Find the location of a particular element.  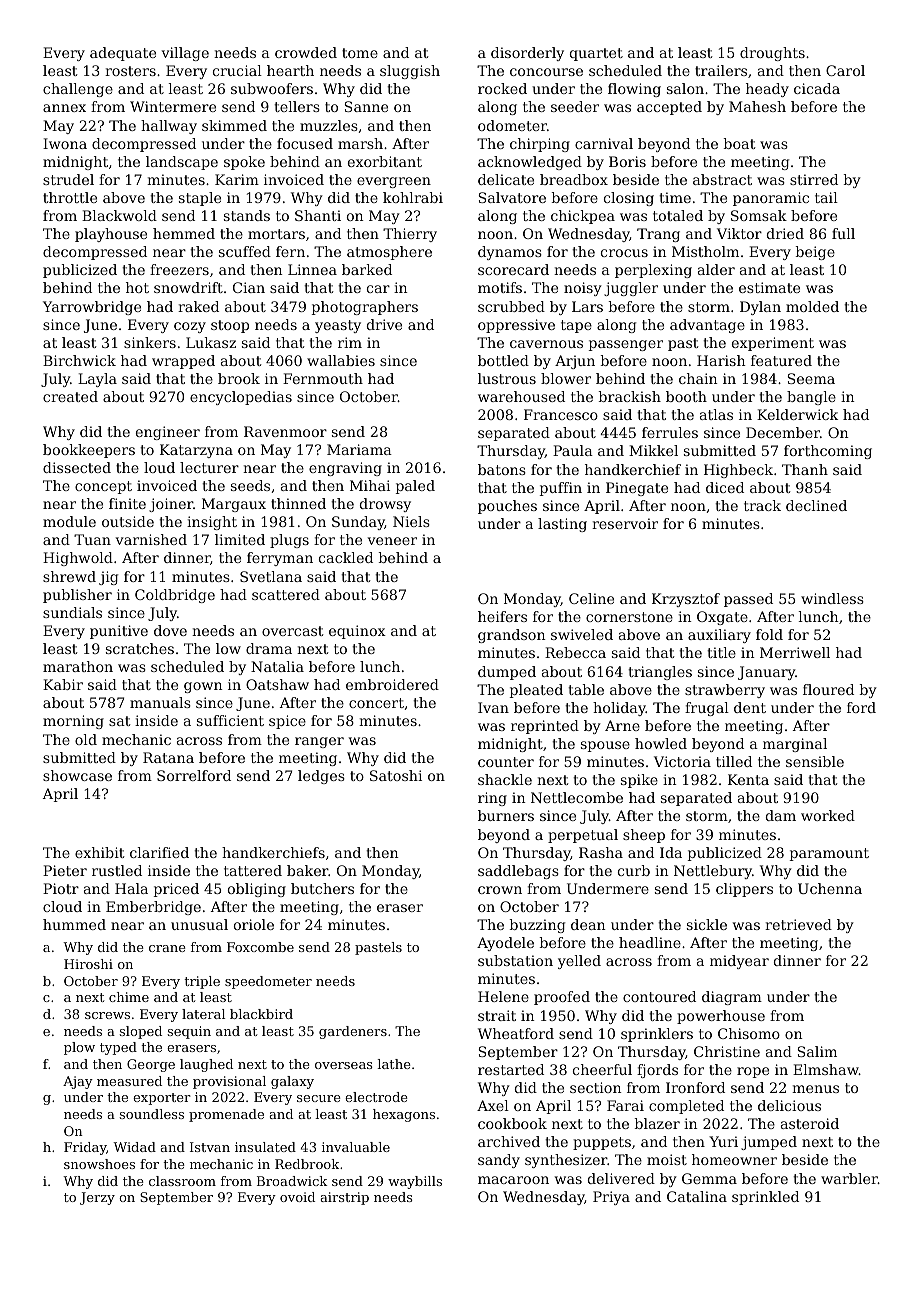

Niels is located at coordinates (411, 521).
